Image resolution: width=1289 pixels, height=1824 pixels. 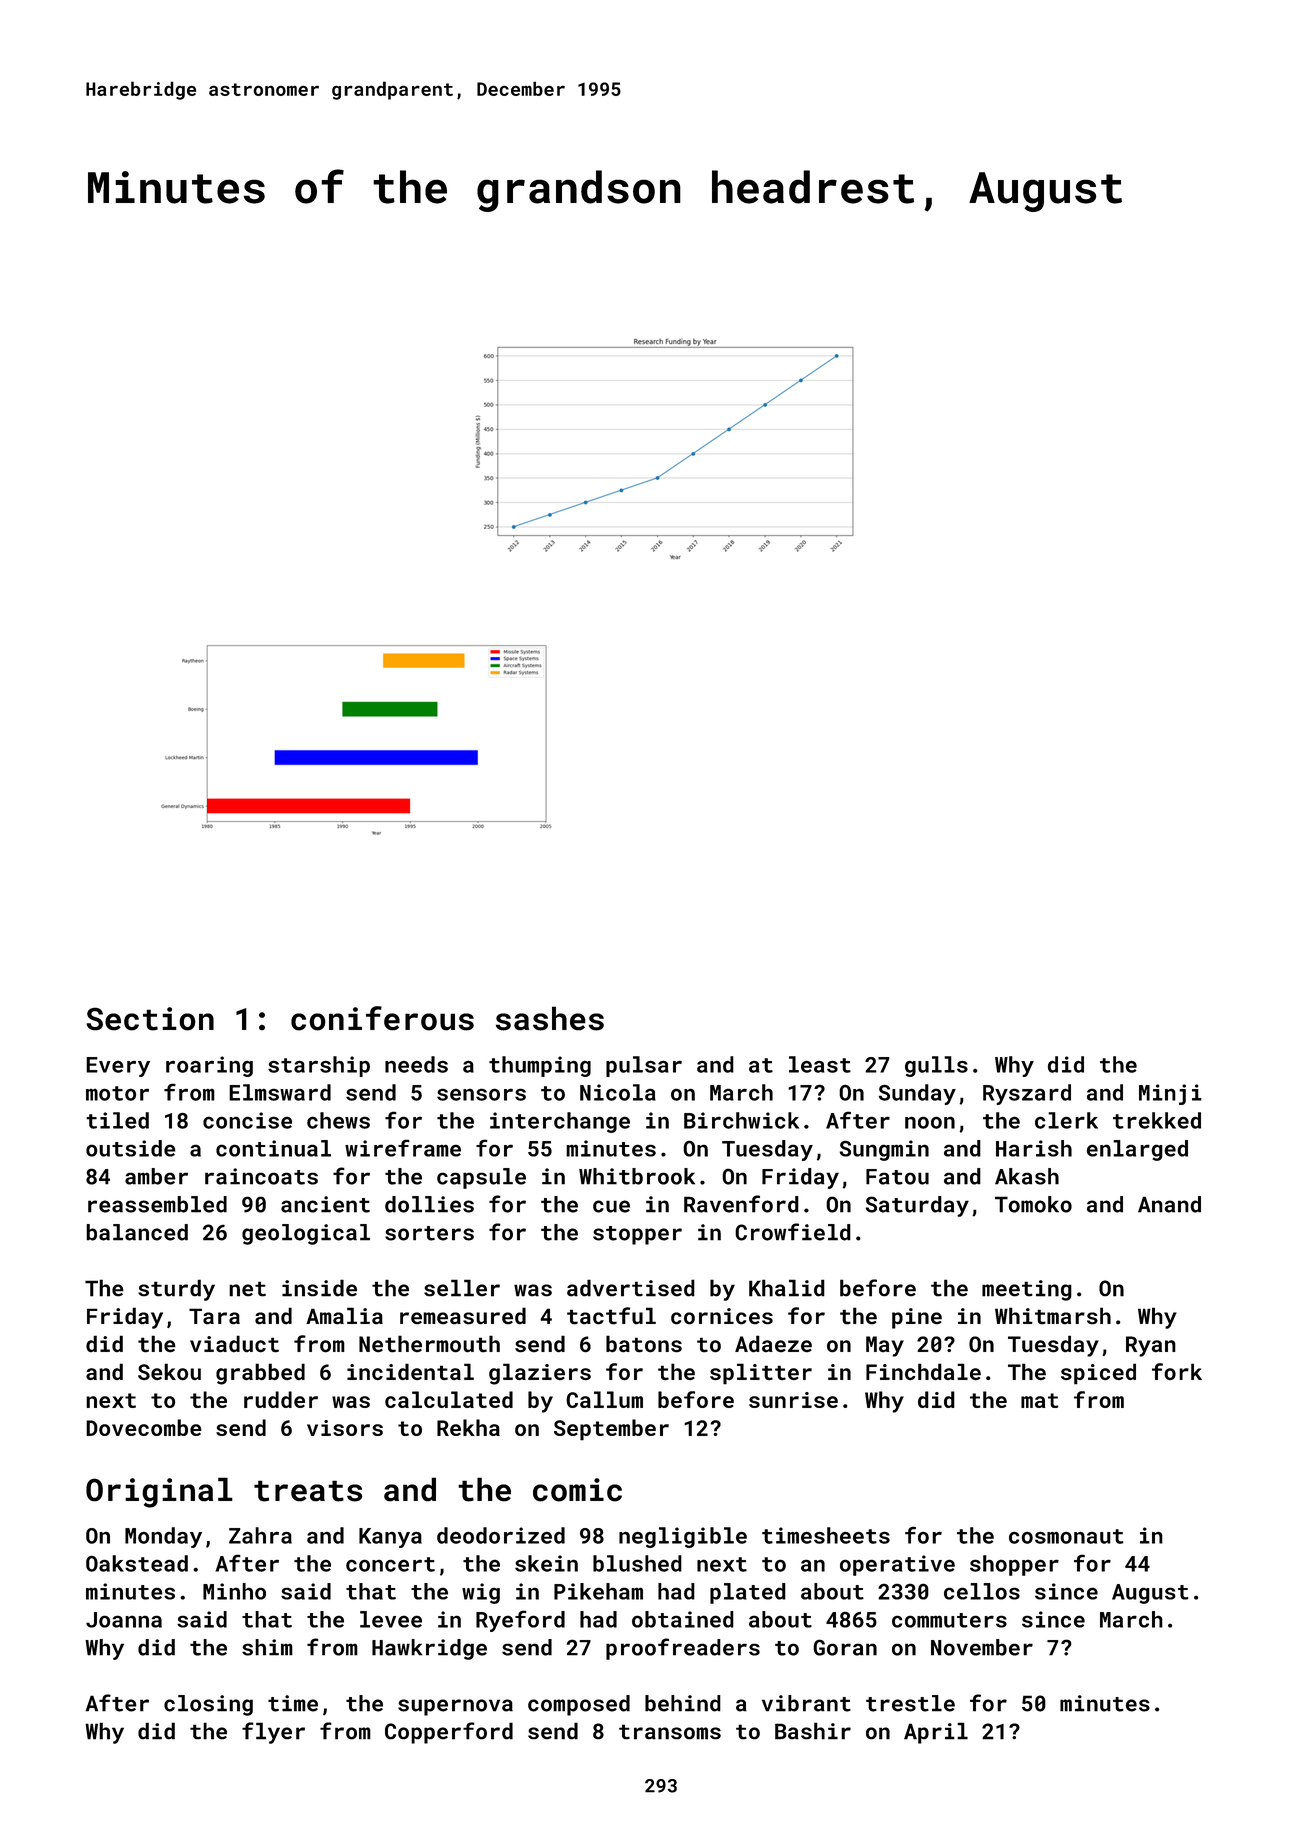 I want to click on transoms, so click(x=670, y=1732).
